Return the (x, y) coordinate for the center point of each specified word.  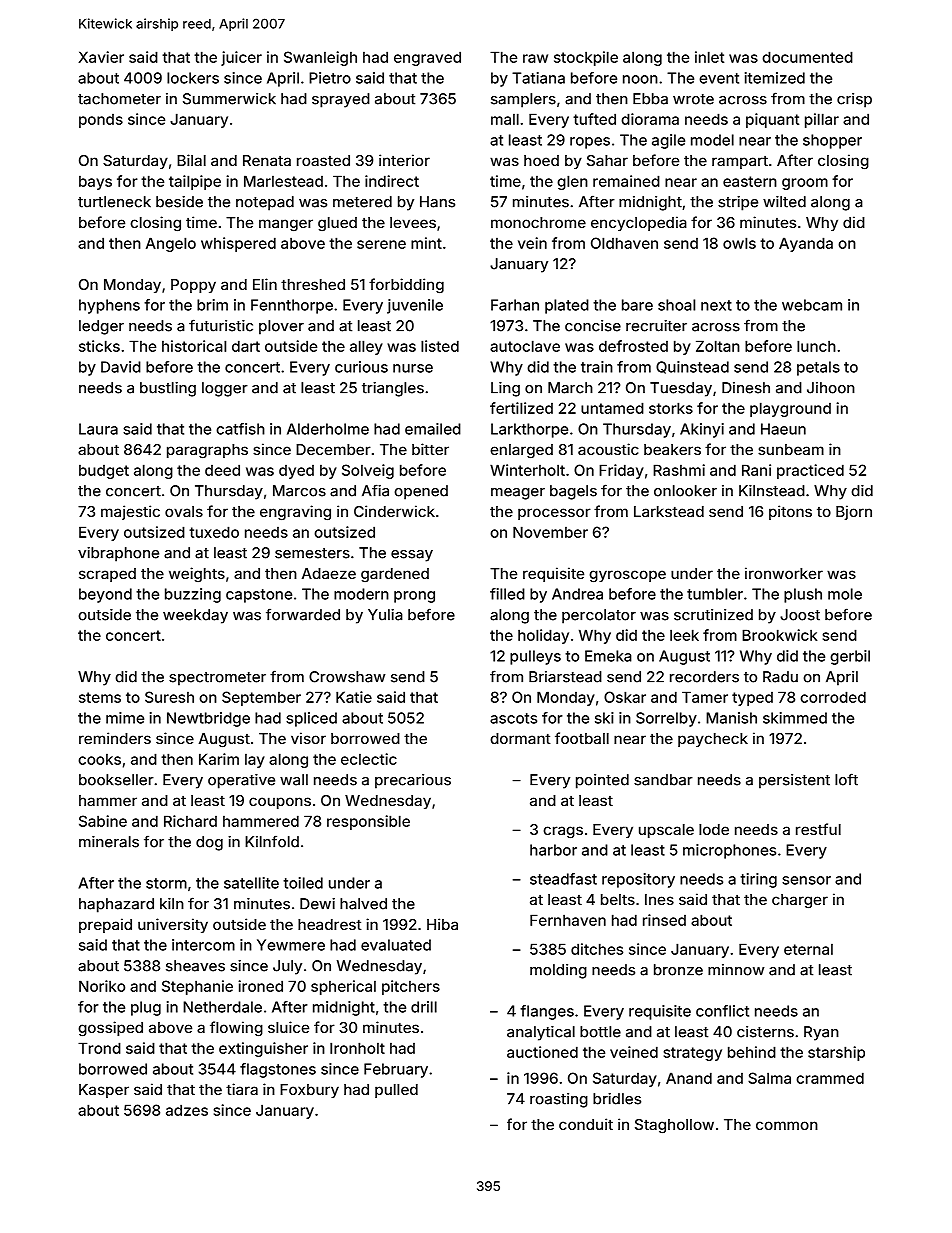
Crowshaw (347, 677)
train (597, 367)
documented (807, 57)
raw (535, 58)
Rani (756, 470)
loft (846, 779)
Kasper (104, 1091)
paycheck (713, 740)
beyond (105, 595)
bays (95, 182)
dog (209, 843)
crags (563, 832)
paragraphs (207, 451)
